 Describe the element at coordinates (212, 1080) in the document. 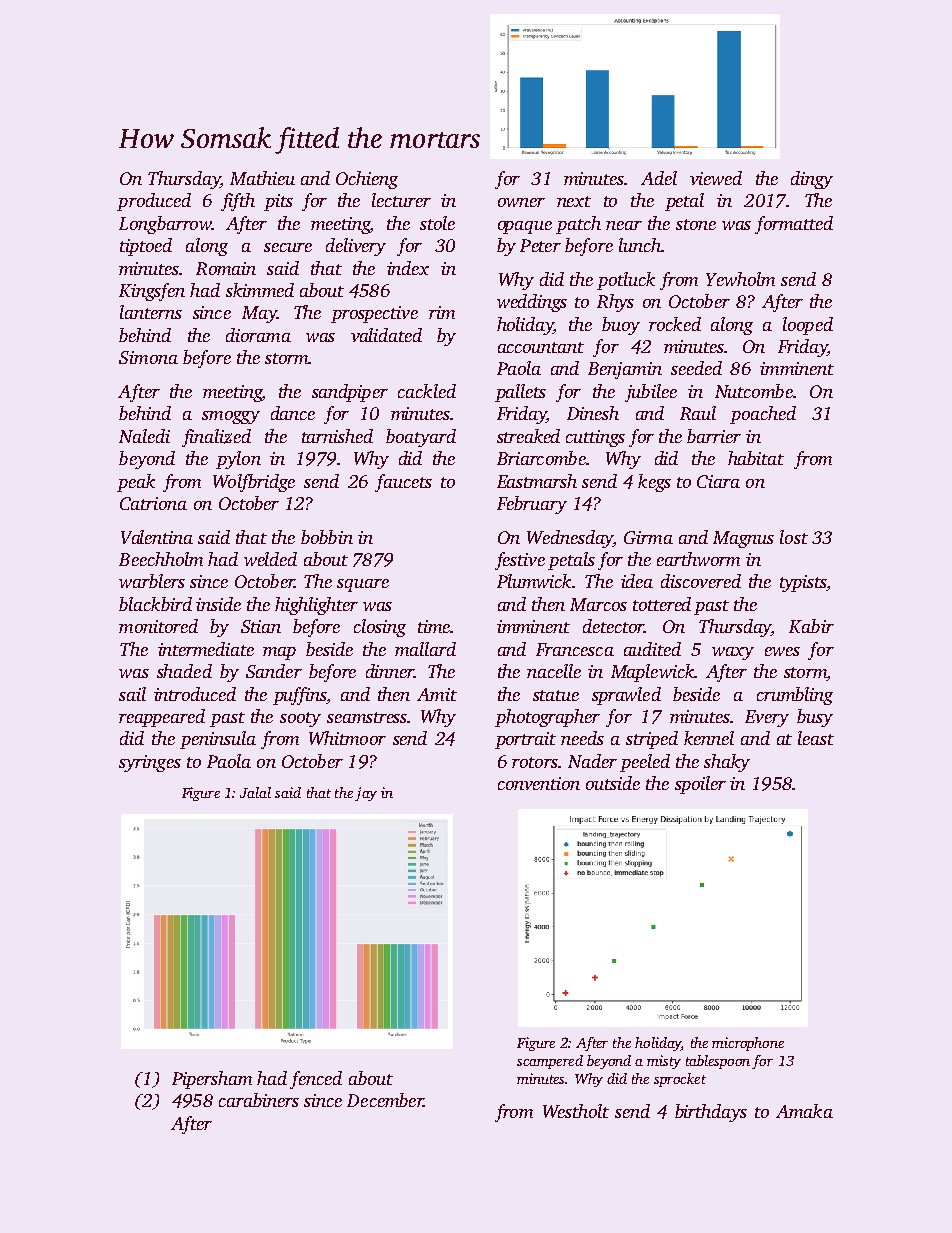

I see `Pipersham` at that location.
